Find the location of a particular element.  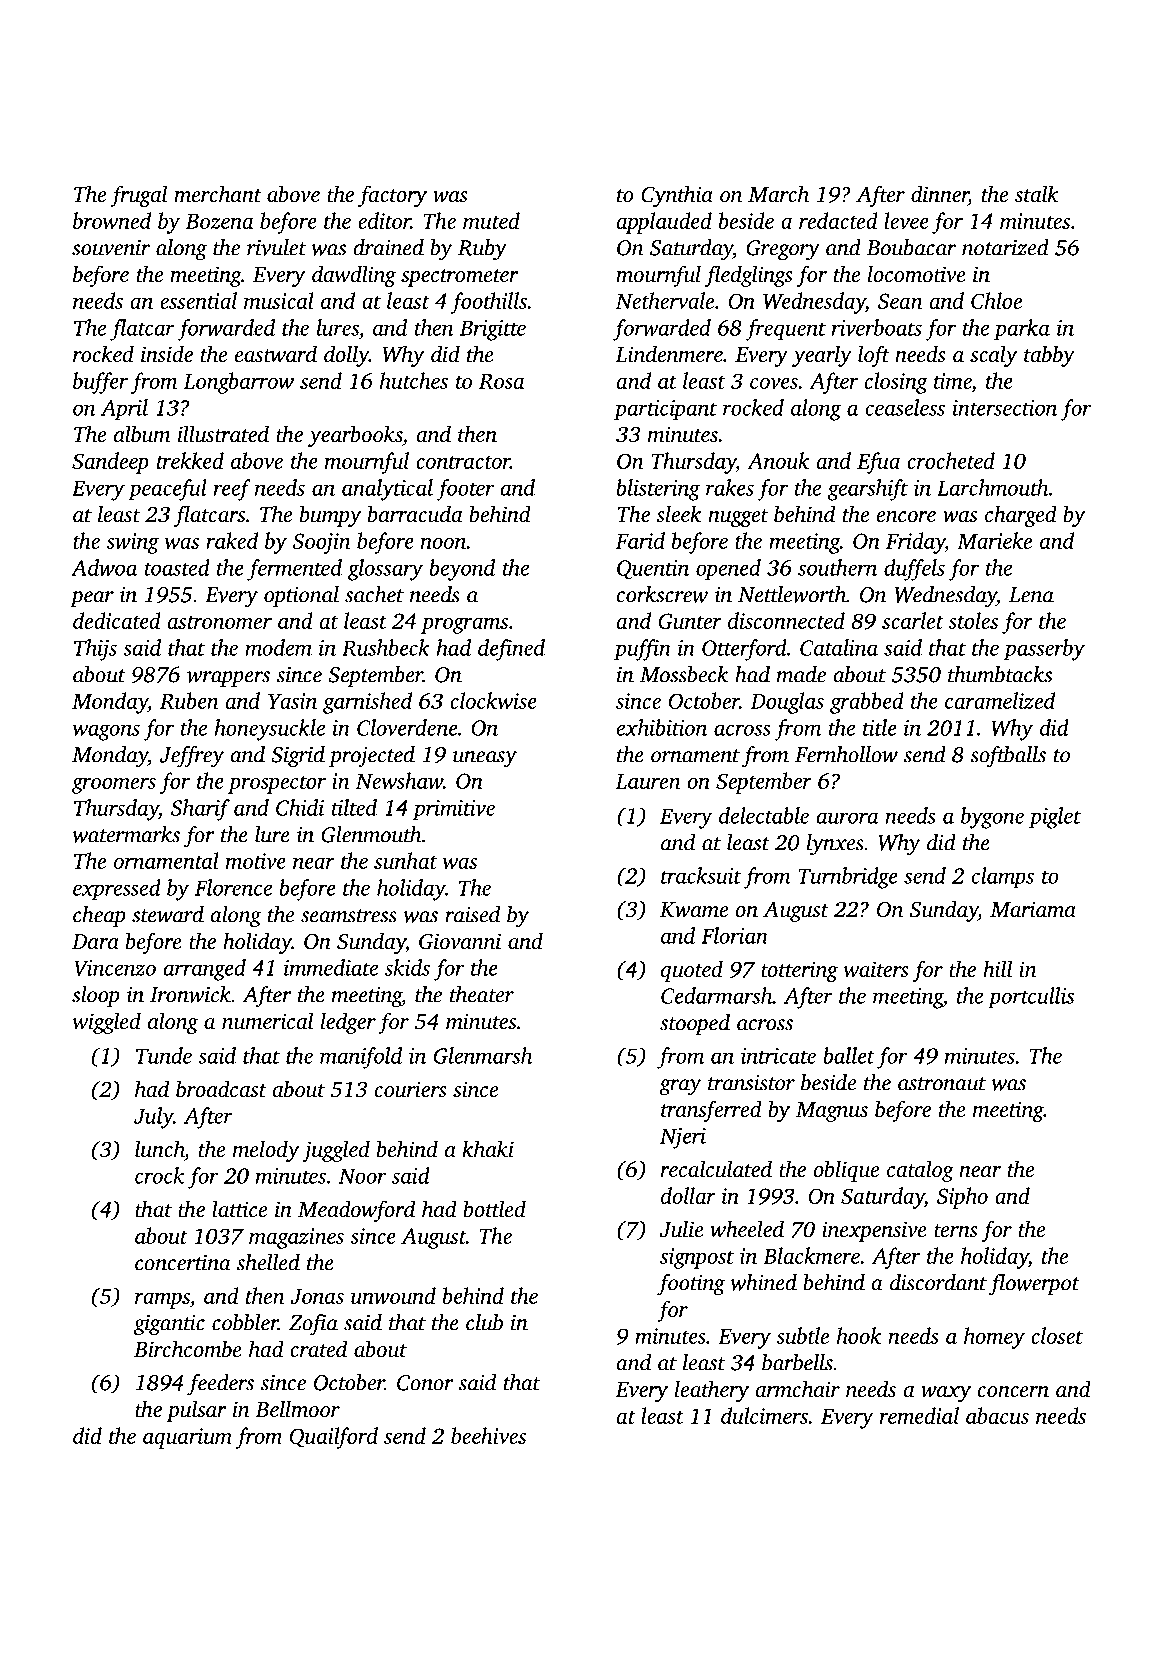

waiters is located at coordinates (876, 969).
